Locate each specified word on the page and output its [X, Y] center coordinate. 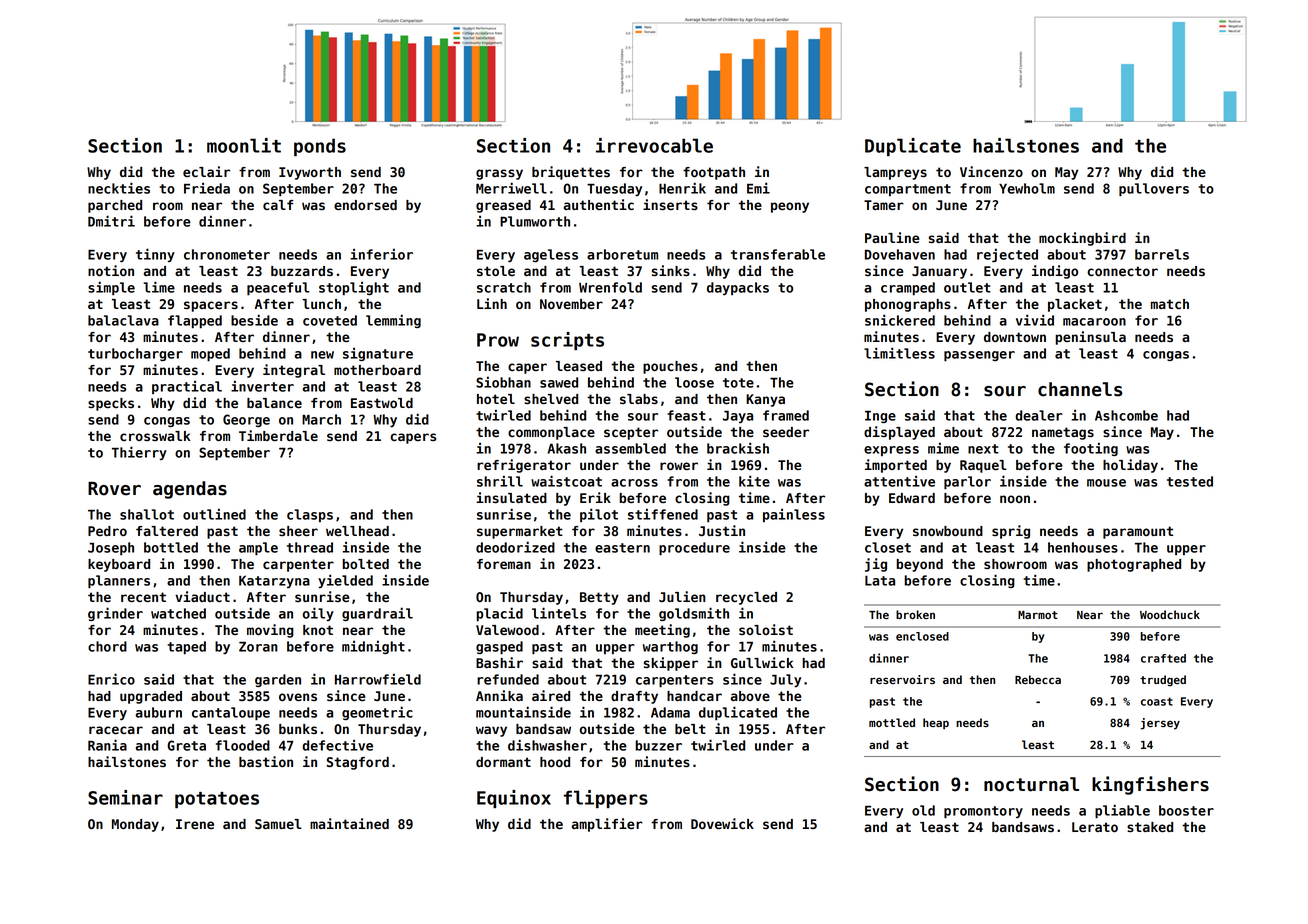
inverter [262, 386]
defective [337, 745]
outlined [214, 514]
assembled [630, 448]
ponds [320, 147]
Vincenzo [991, 171]
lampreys [895, 173]
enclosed [922, 636]
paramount [1138, 532]
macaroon [1094, 322]
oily [318, 614]
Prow [498, 340]
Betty [599, 598]
